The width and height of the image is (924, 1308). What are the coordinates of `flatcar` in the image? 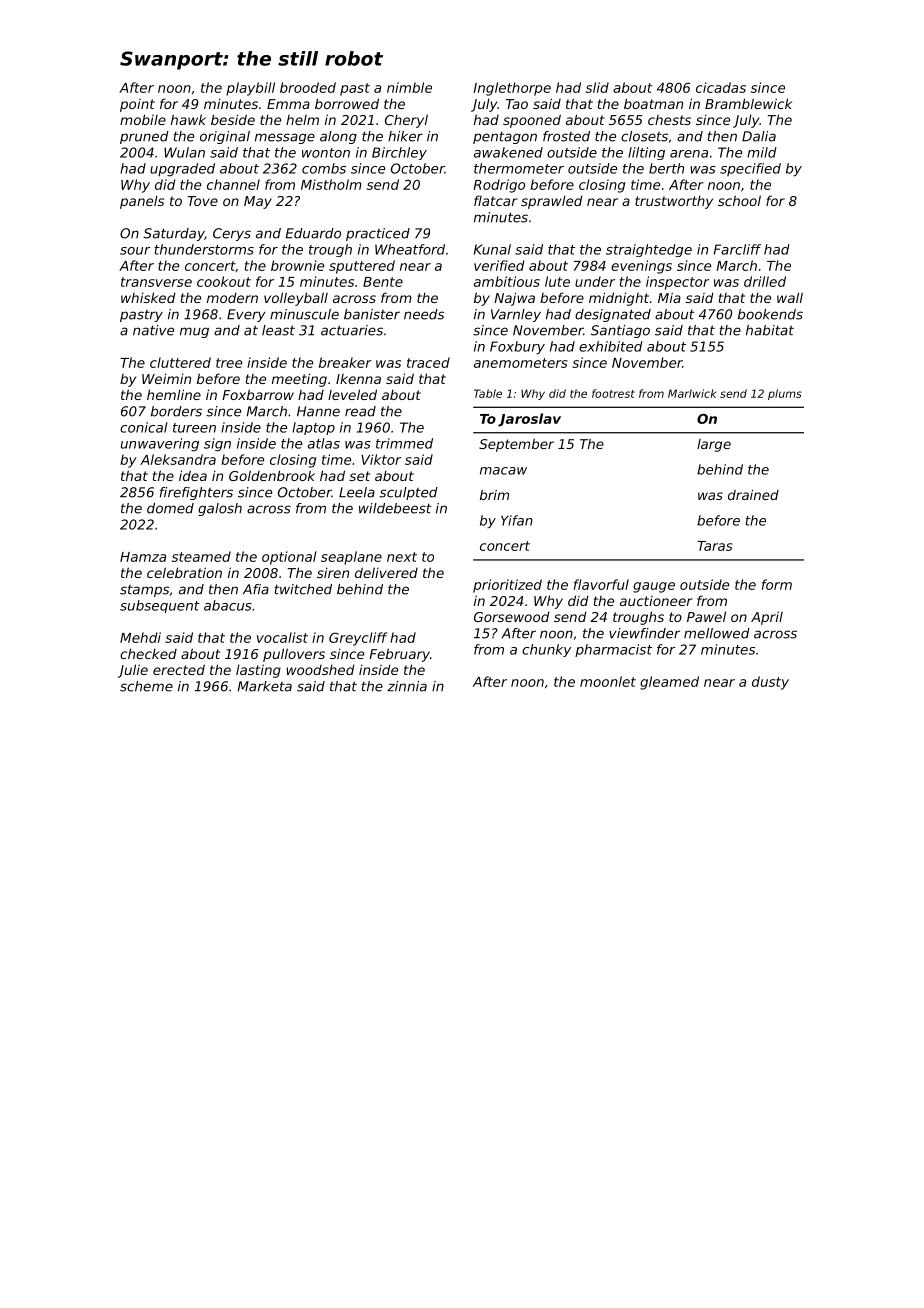 It's located at (496, 200).
